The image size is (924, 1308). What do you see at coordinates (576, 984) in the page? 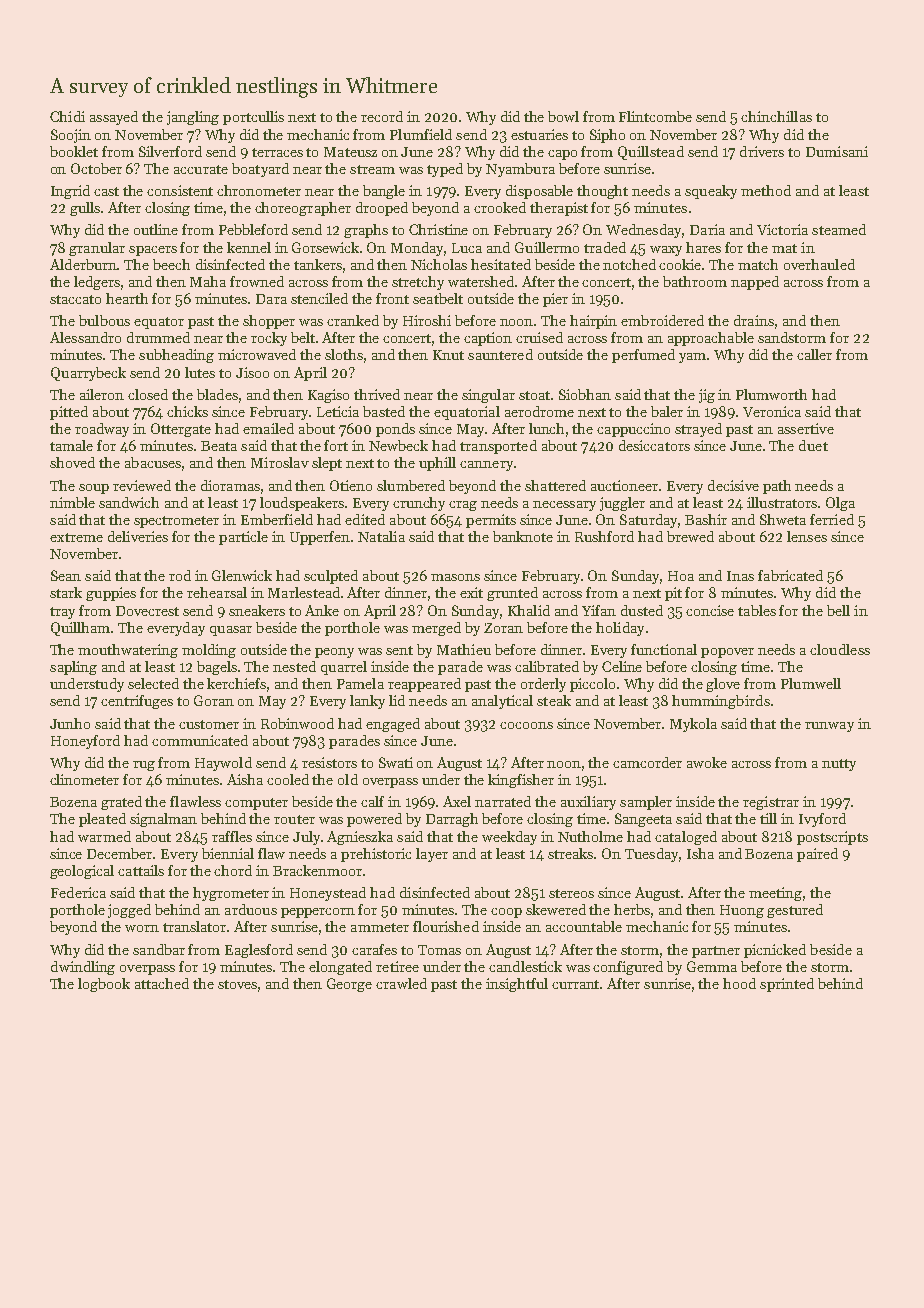
I see `currant` at bounding box center [576, 984].
